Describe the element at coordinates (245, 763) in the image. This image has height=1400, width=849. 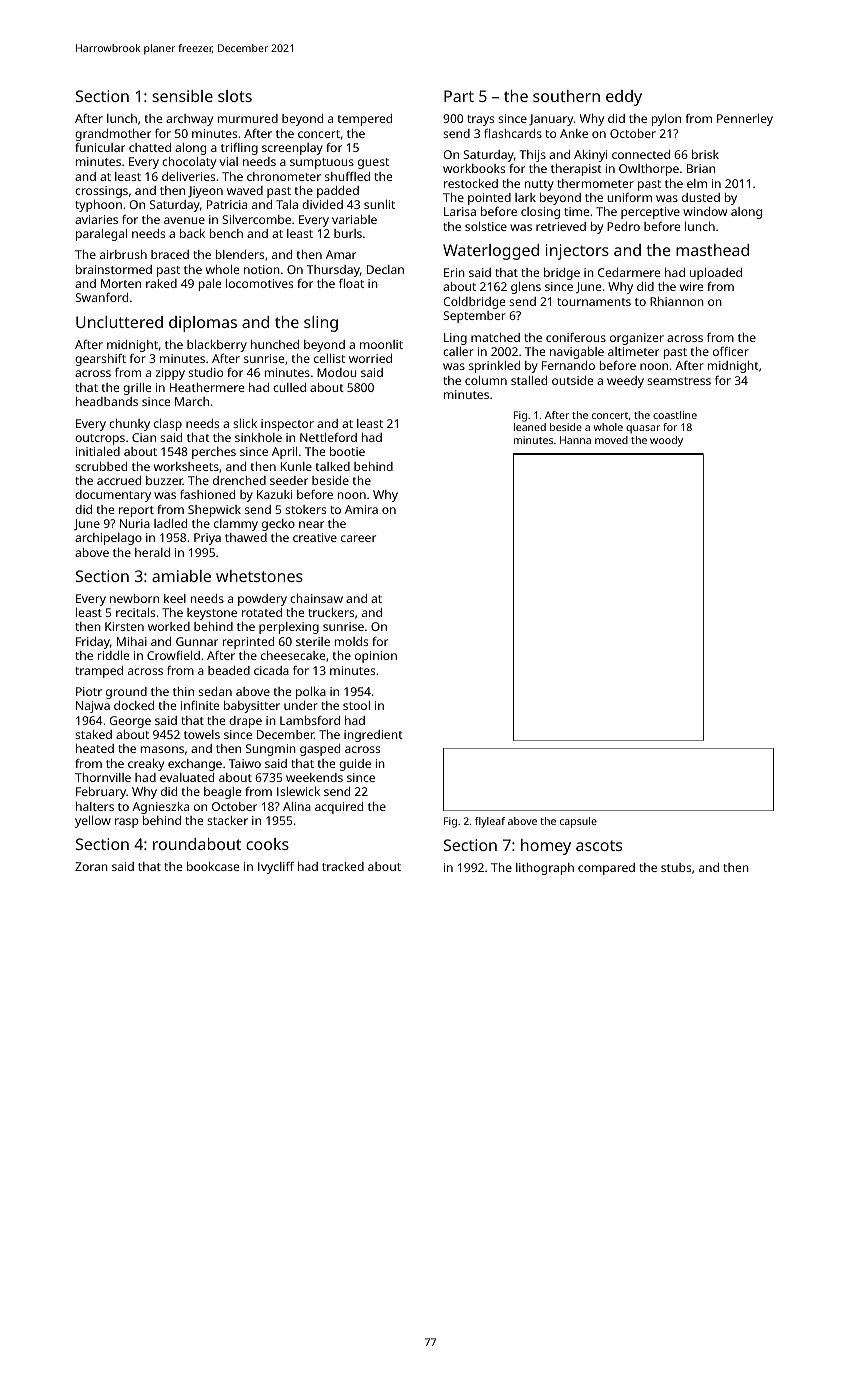
I see `Taiwo` at that location.
